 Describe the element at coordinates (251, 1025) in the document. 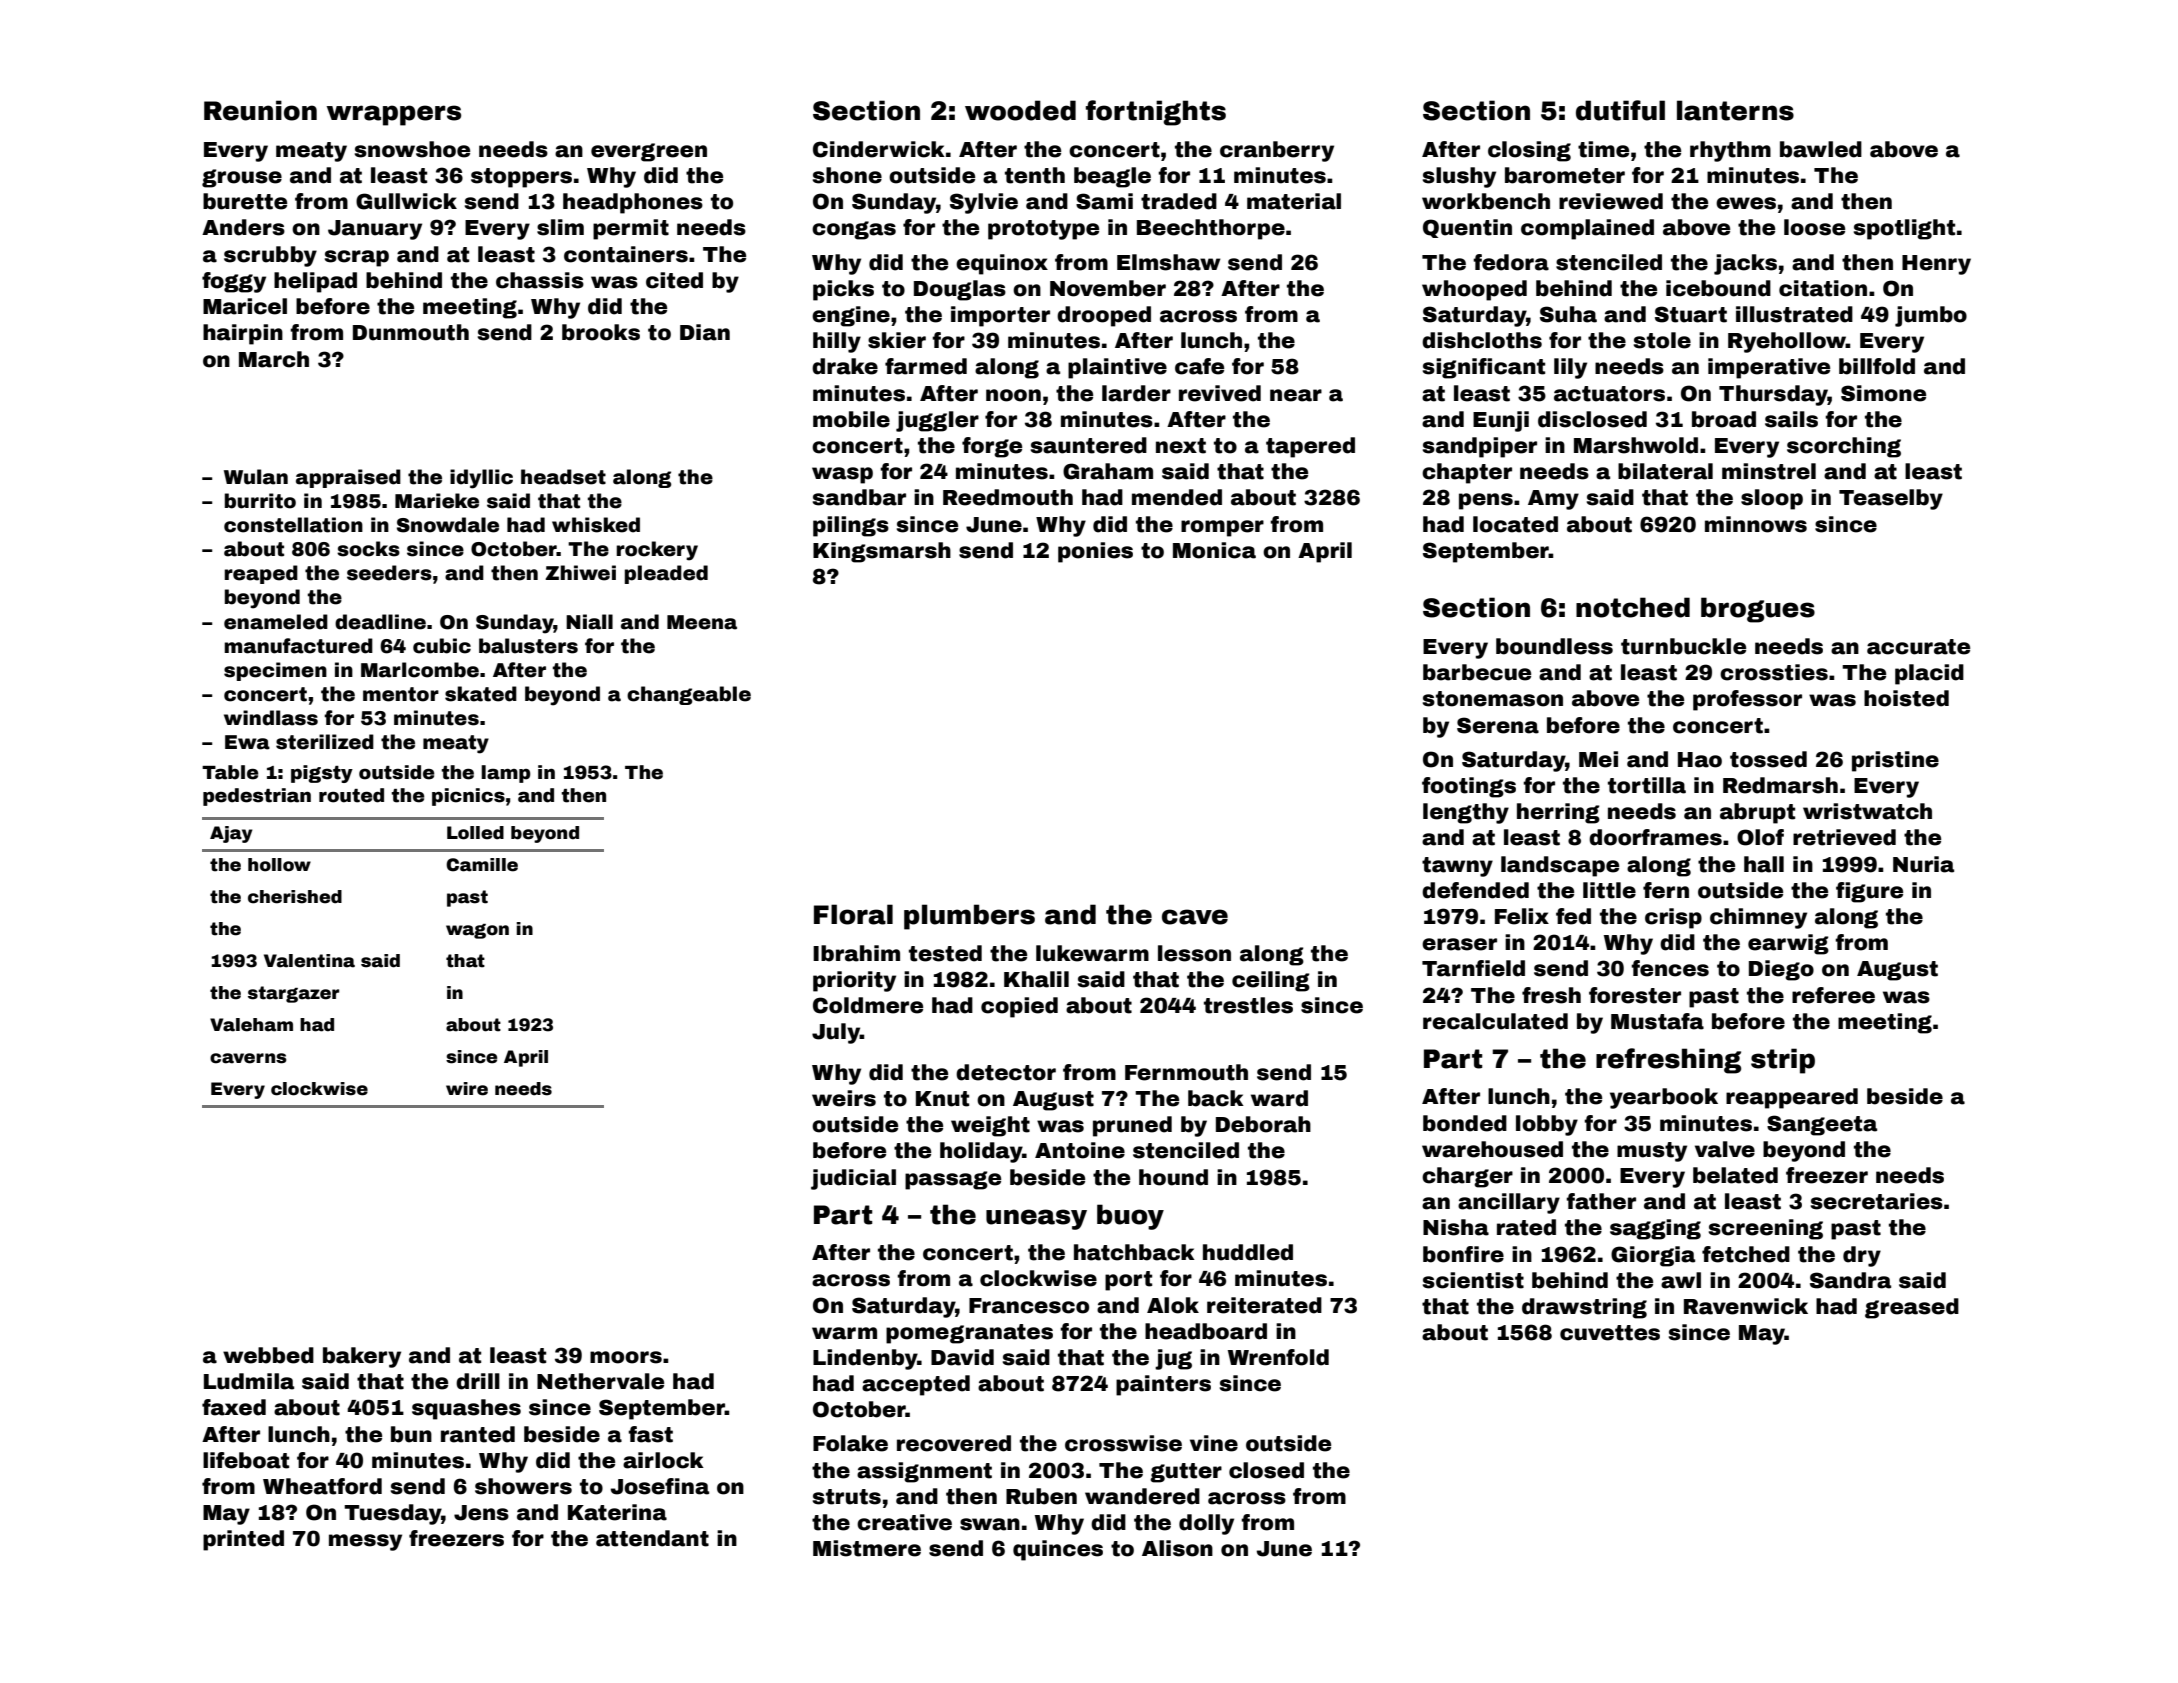

I see `Valeham` at that location.
